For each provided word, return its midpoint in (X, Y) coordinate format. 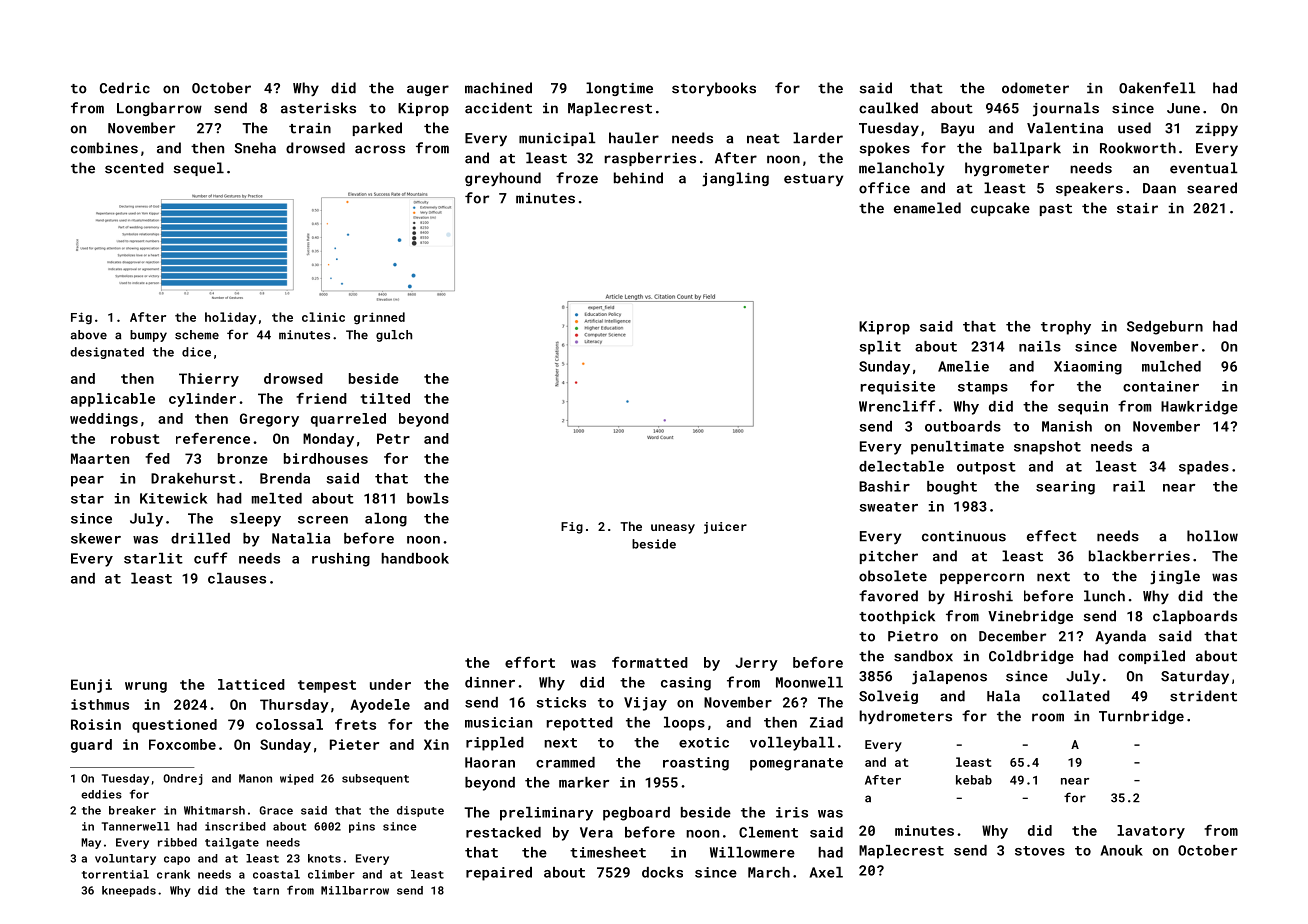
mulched (1171, 366)
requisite (898, 388)
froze (577, 178)
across (380, 149)
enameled (927, 208)
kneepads (129, 891)
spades (1204, 468)
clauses (237, 578)
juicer (725, 528)
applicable (113, 400)
